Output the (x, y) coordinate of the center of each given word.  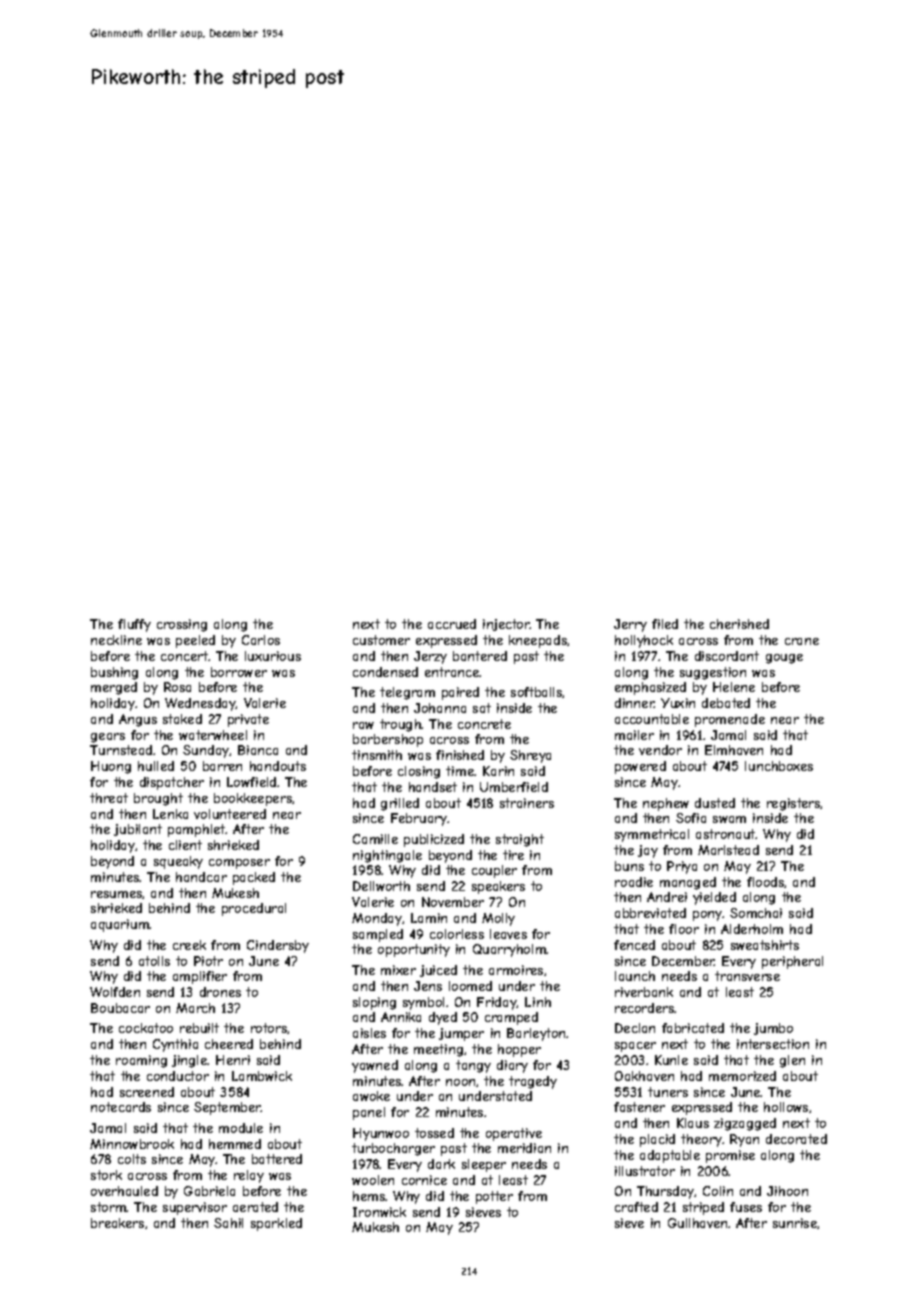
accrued (452, 624)
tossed (434, 1133)
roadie (634, 882)
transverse (747, 976)
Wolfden (115, 992)
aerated (255, 1207)
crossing (182, 625)
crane (802, 641)
